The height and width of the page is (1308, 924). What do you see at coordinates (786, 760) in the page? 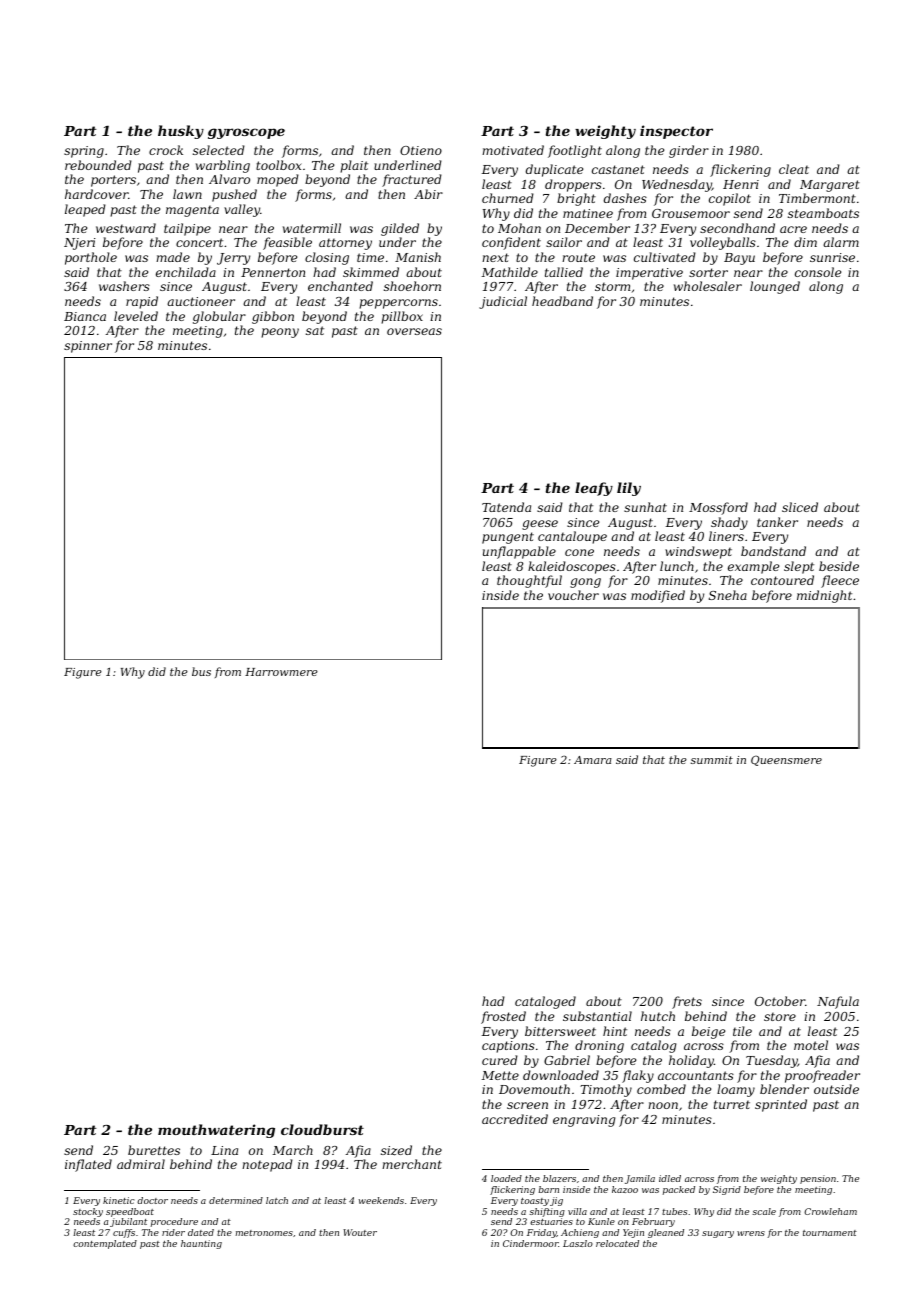
I see `Queensmere` at bounding box center [786, 760].
